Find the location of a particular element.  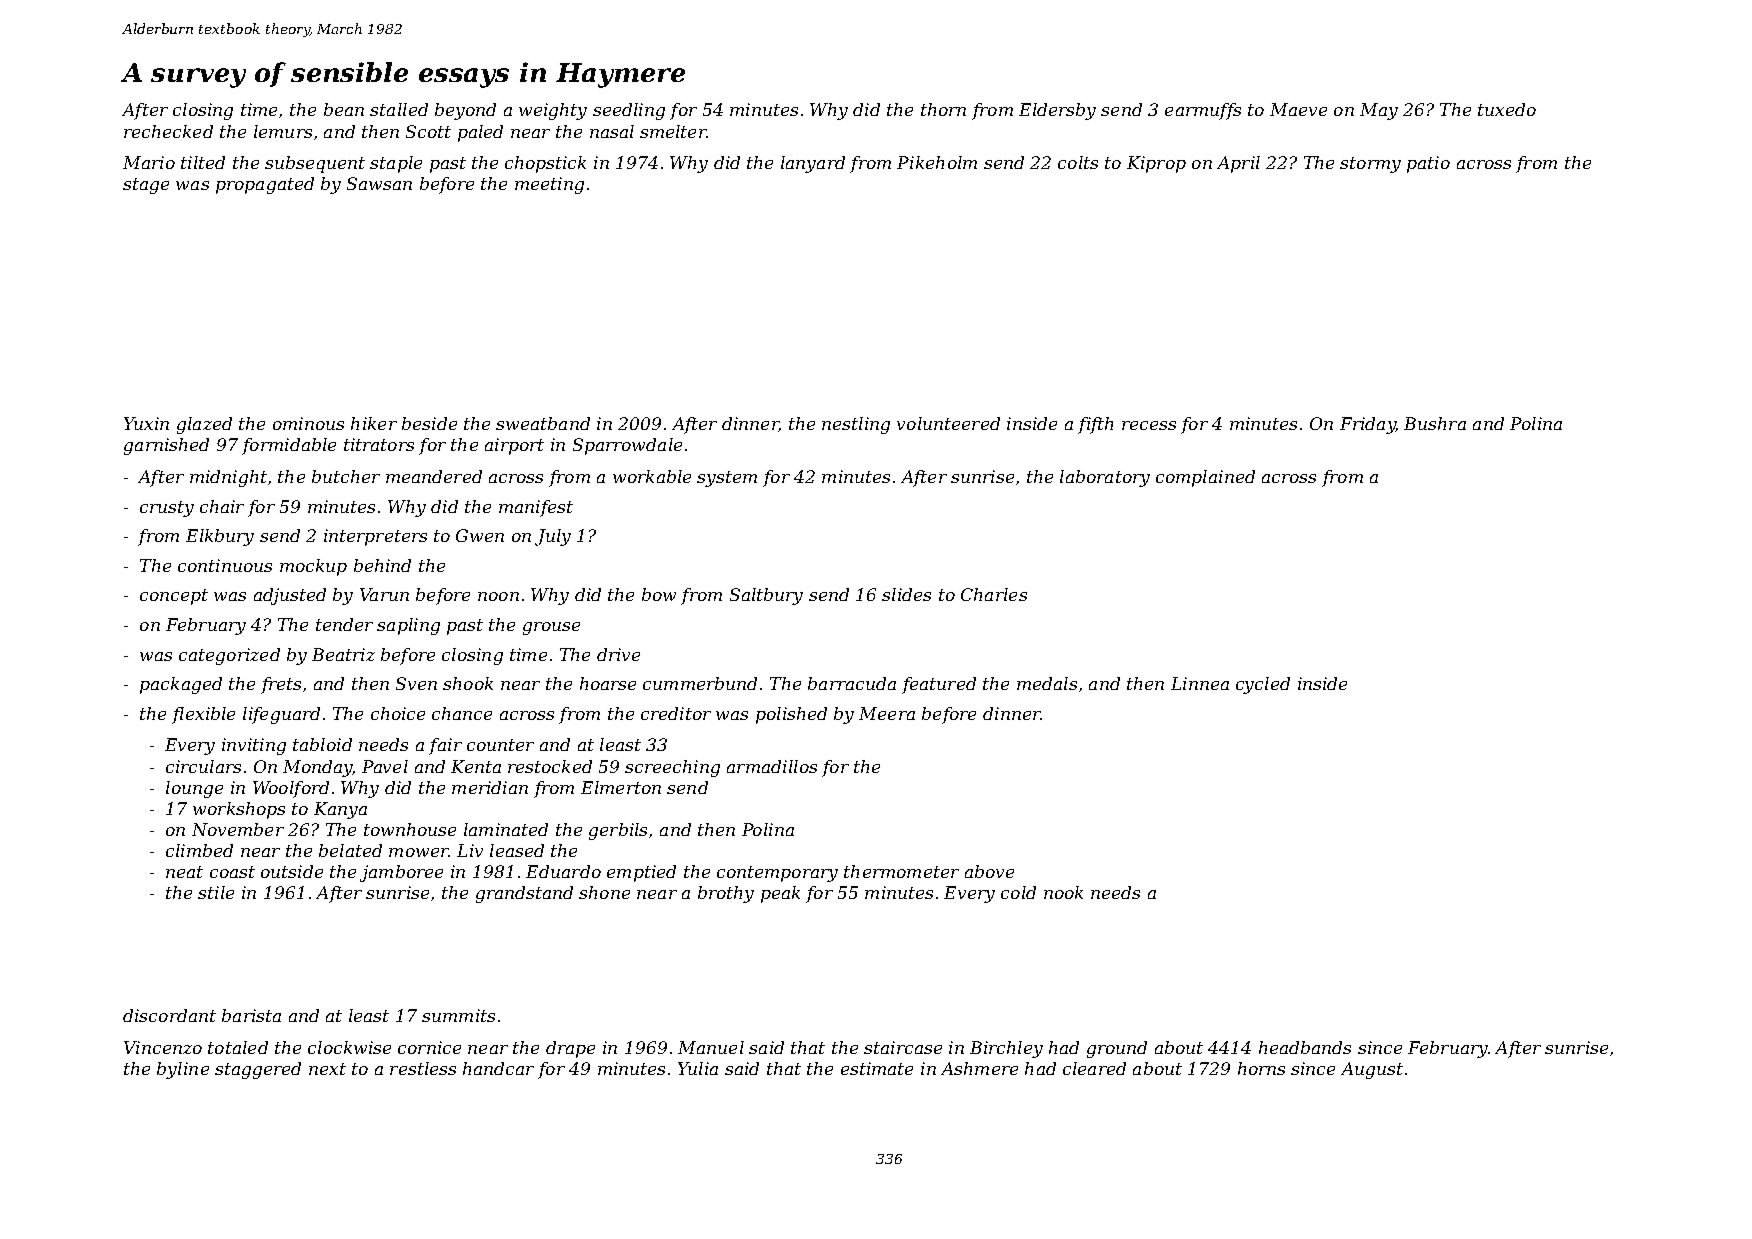

lanyard is located at coordinates (813, 164).
